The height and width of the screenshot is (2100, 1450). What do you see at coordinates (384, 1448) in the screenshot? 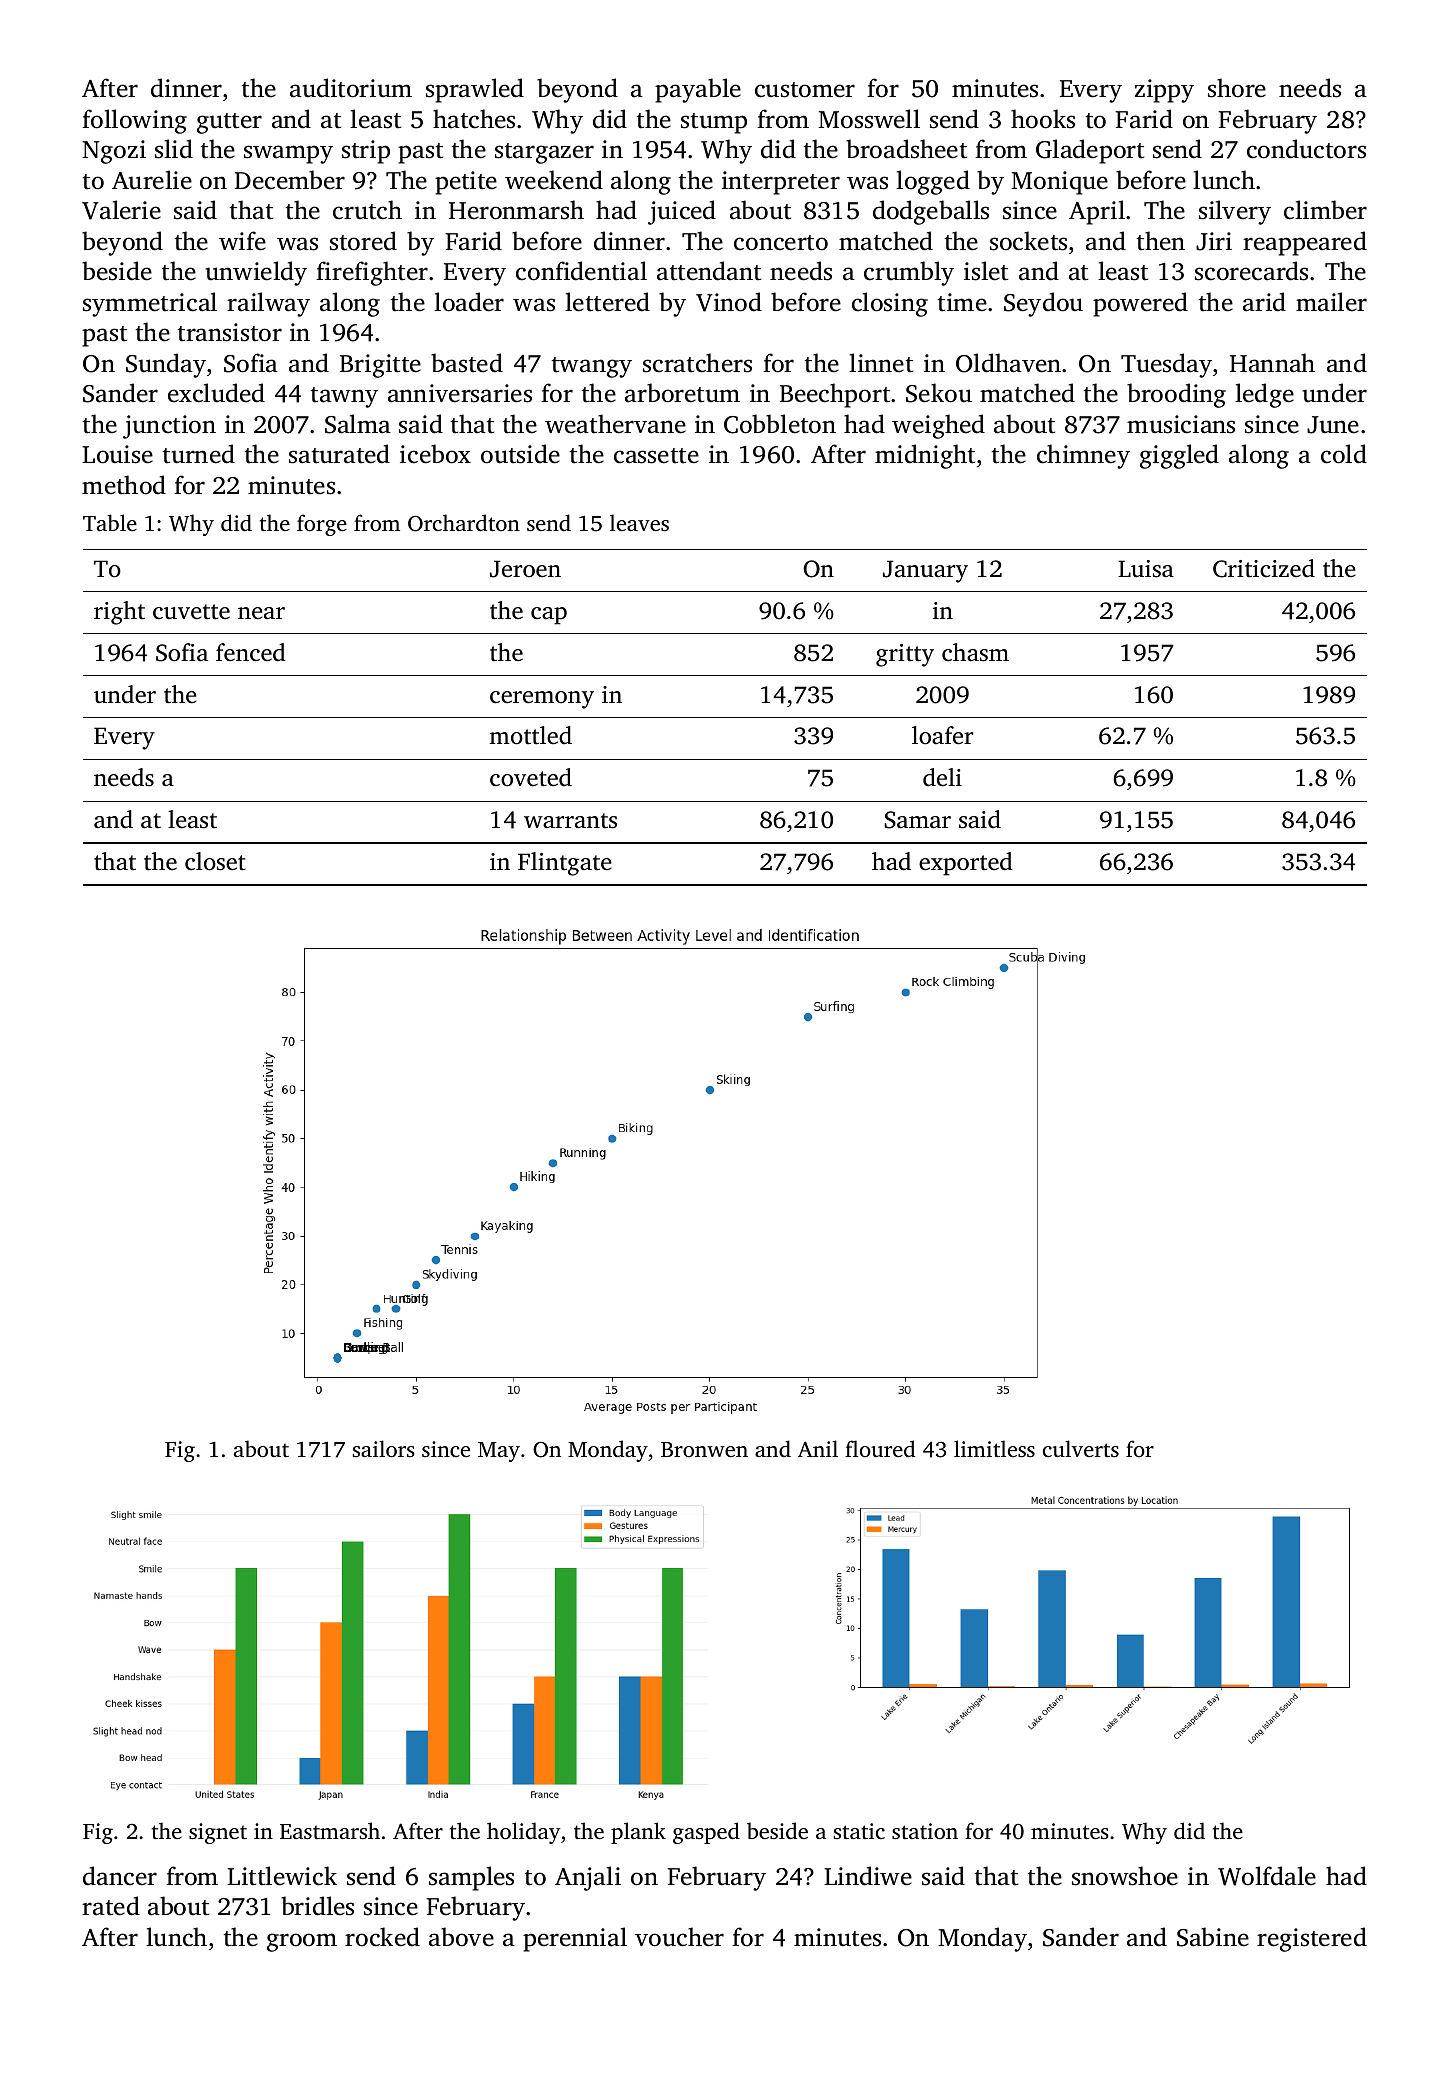
I see `sailors` at bounding box center [384, 1448].
